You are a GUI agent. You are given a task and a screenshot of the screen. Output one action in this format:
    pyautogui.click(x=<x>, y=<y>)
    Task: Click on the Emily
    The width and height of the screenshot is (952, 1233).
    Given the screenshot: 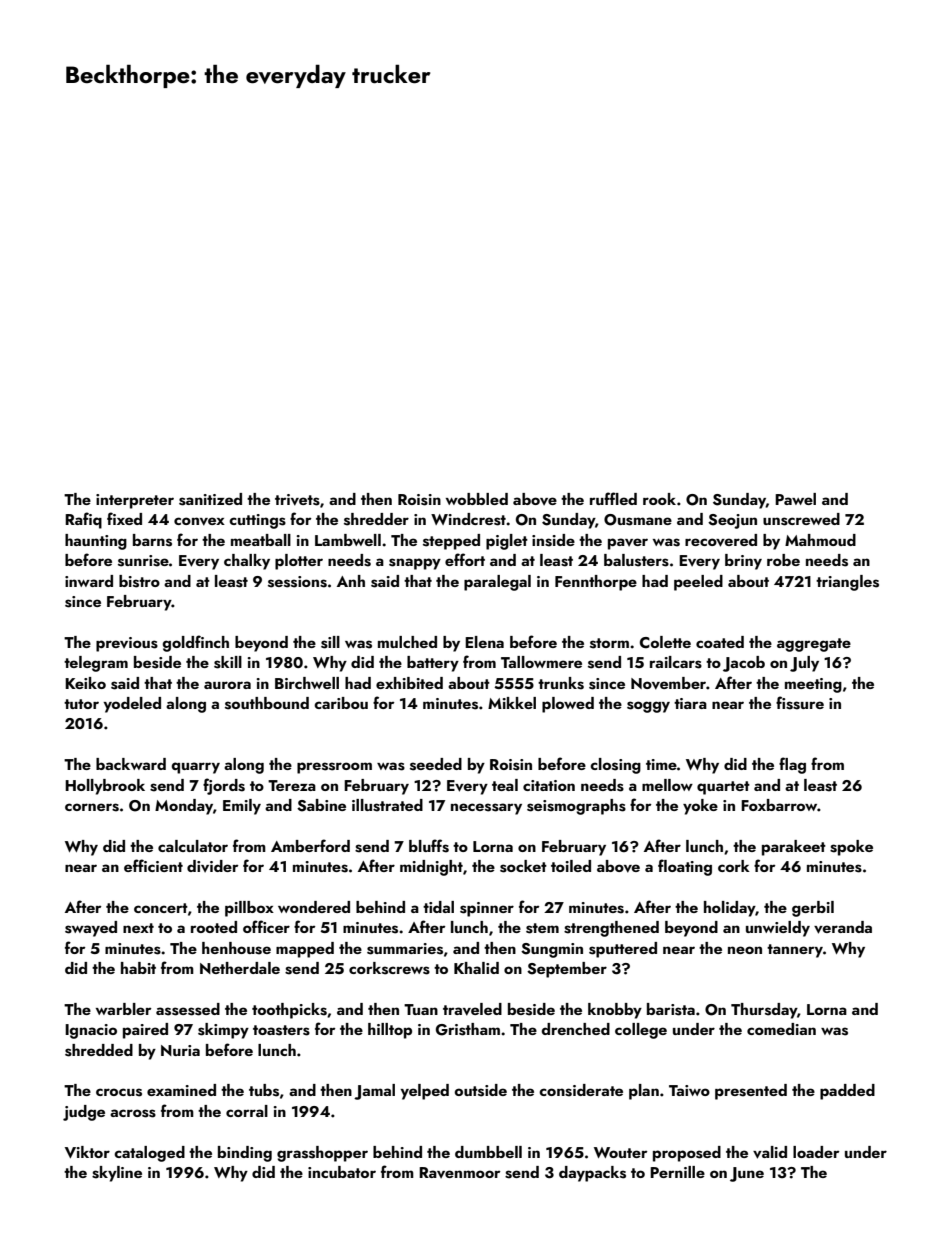 What is the action you would take?
    pyautogui.click(x=242, y=807)
